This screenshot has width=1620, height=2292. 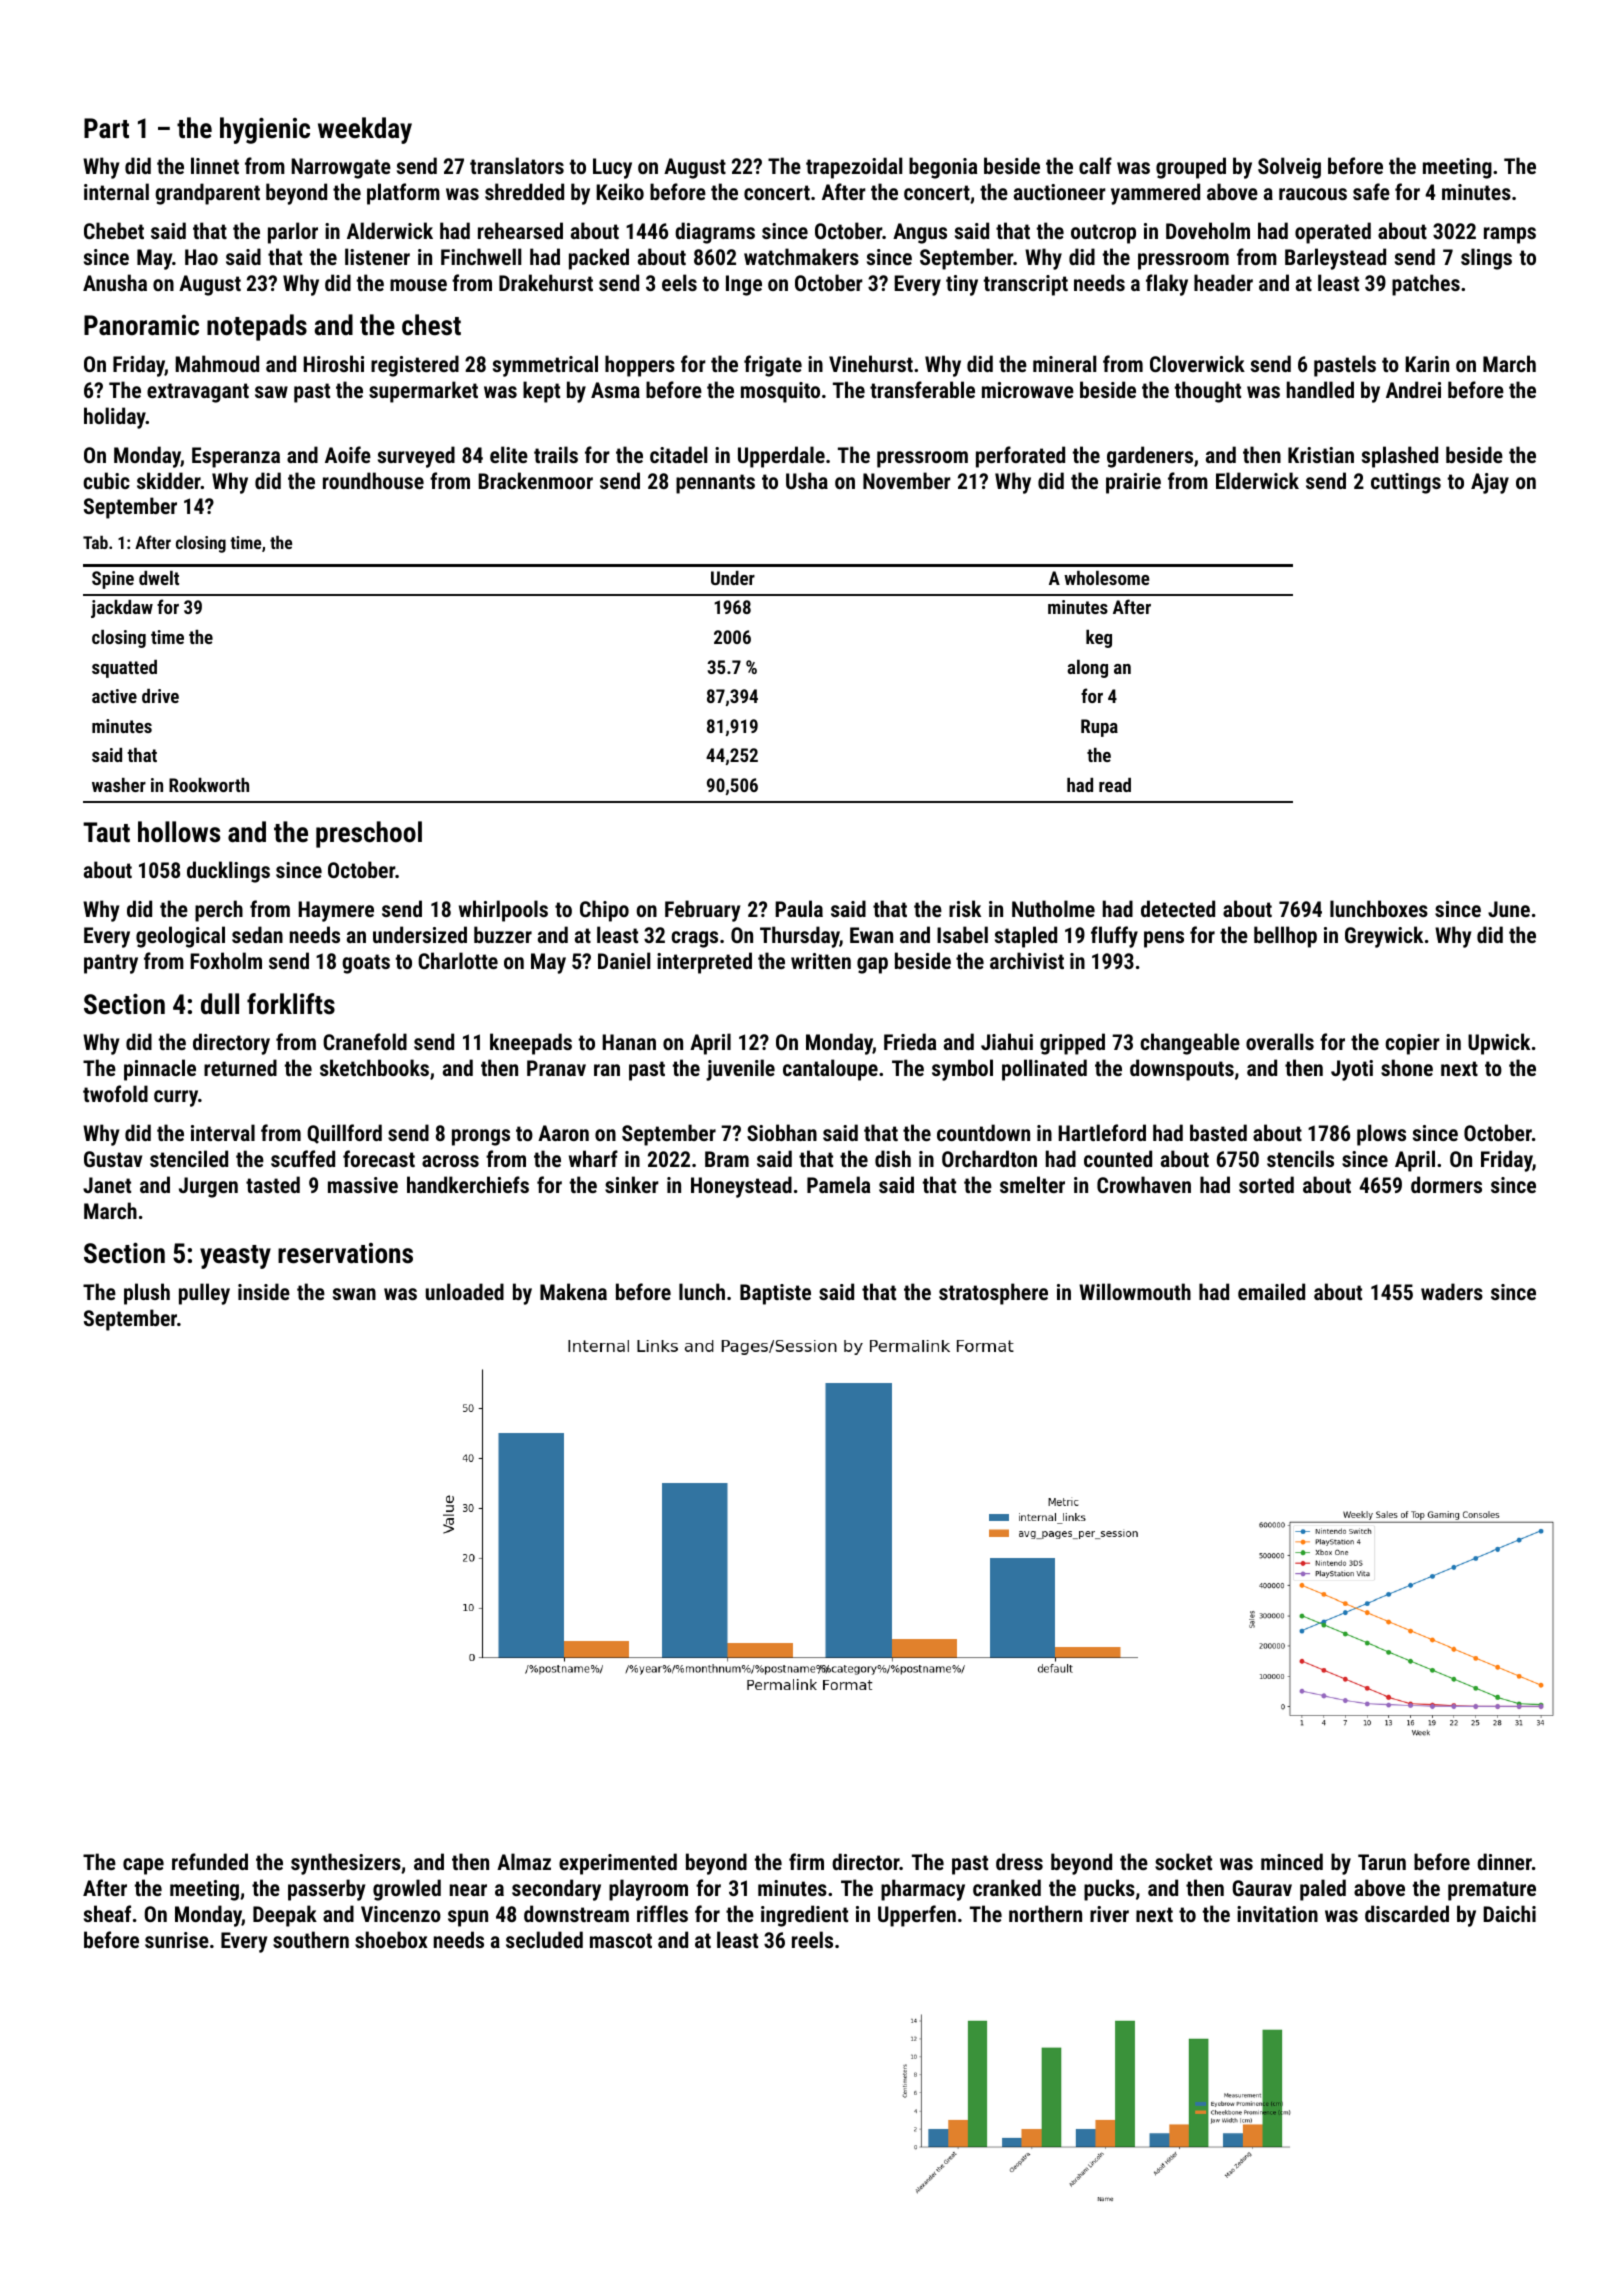 What do you see at coordinates (240, 1067) in the screenshot?
I see `returned` at bounding box center [240, 1067].
